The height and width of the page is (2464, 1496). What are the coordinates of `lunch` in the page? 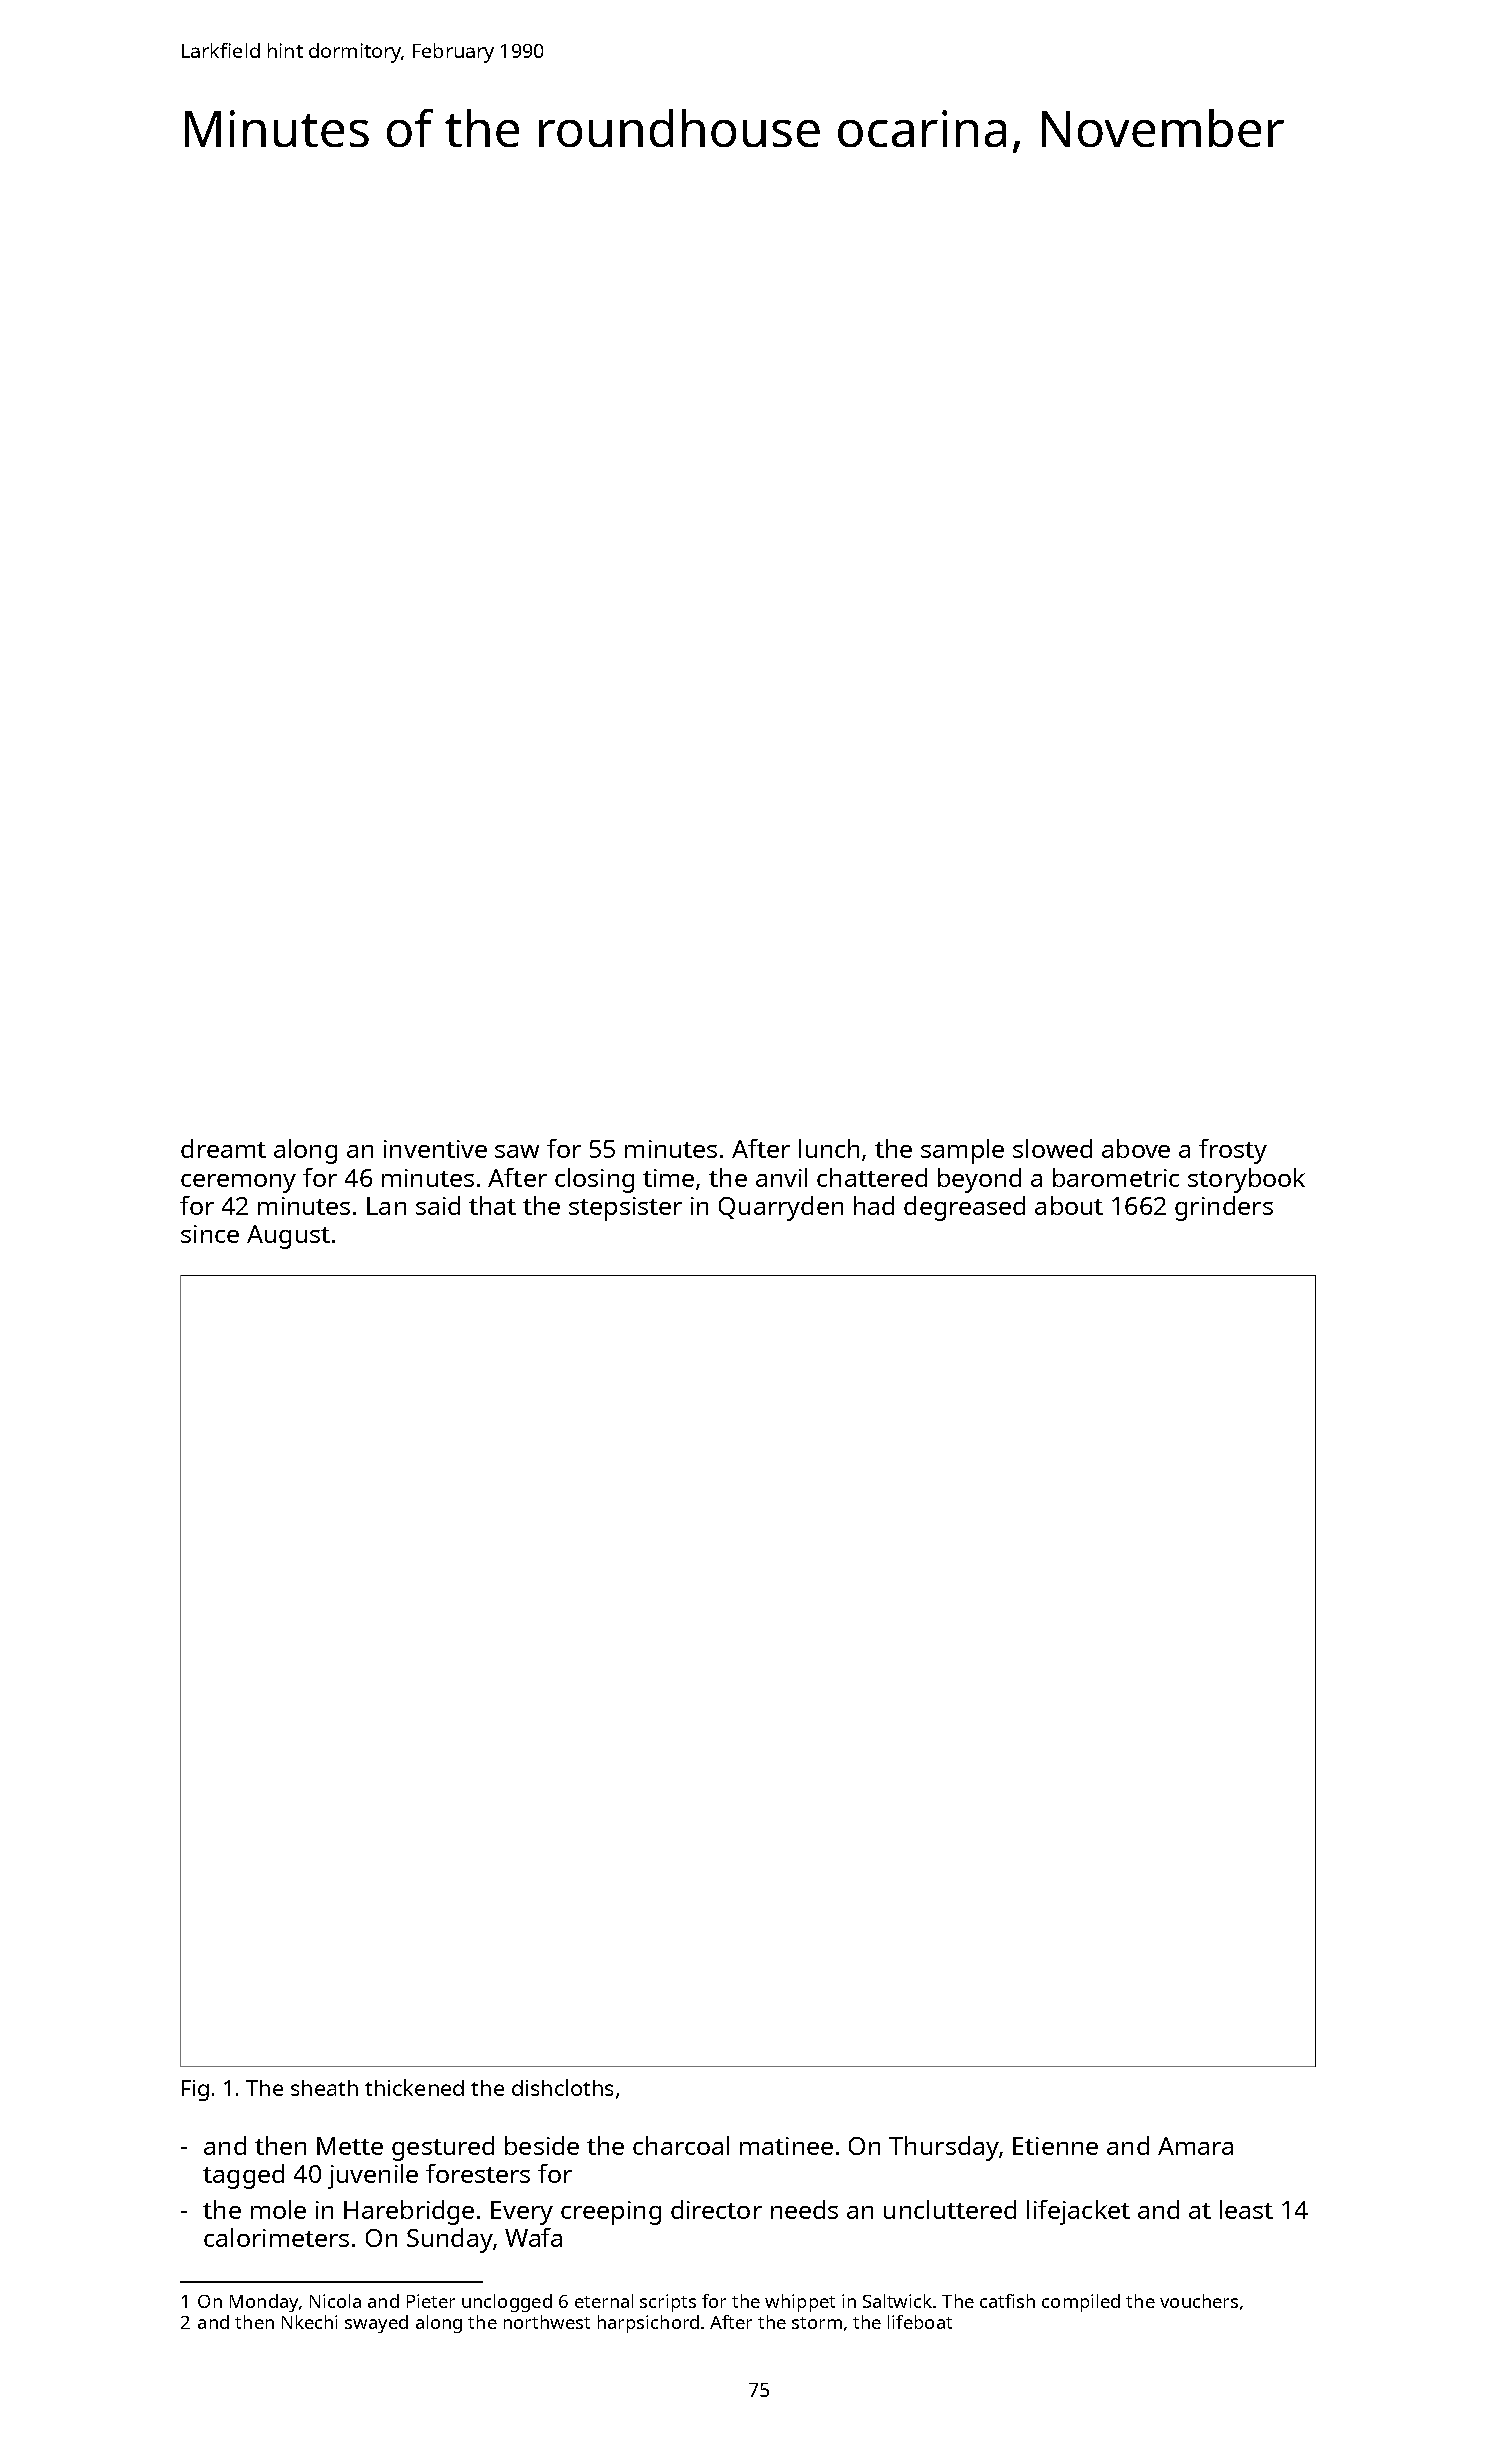 It's located at (829, 1148).
